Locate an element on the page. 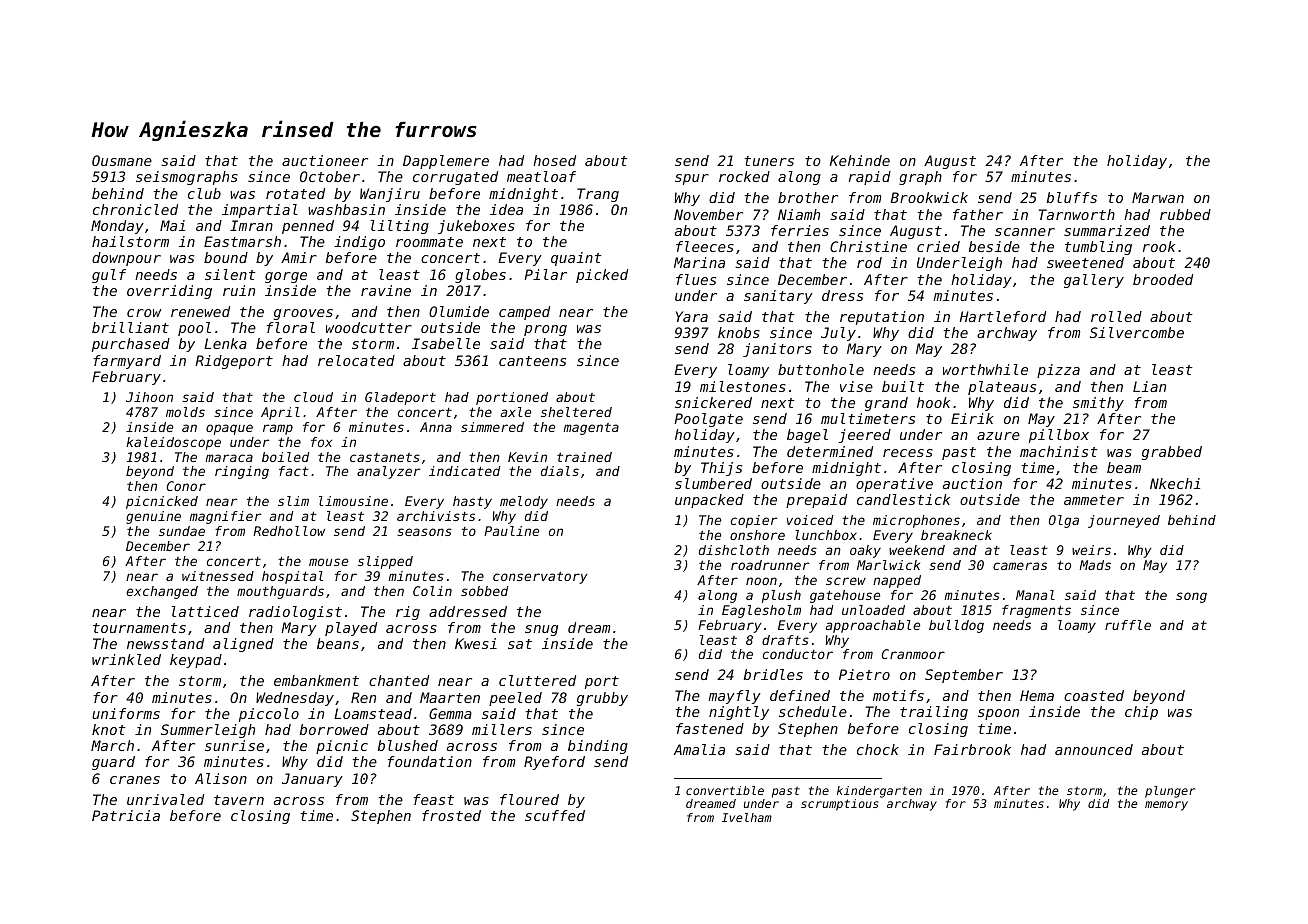 This document has height=924, width=1308. millers is located at coordinates (502, 729).
